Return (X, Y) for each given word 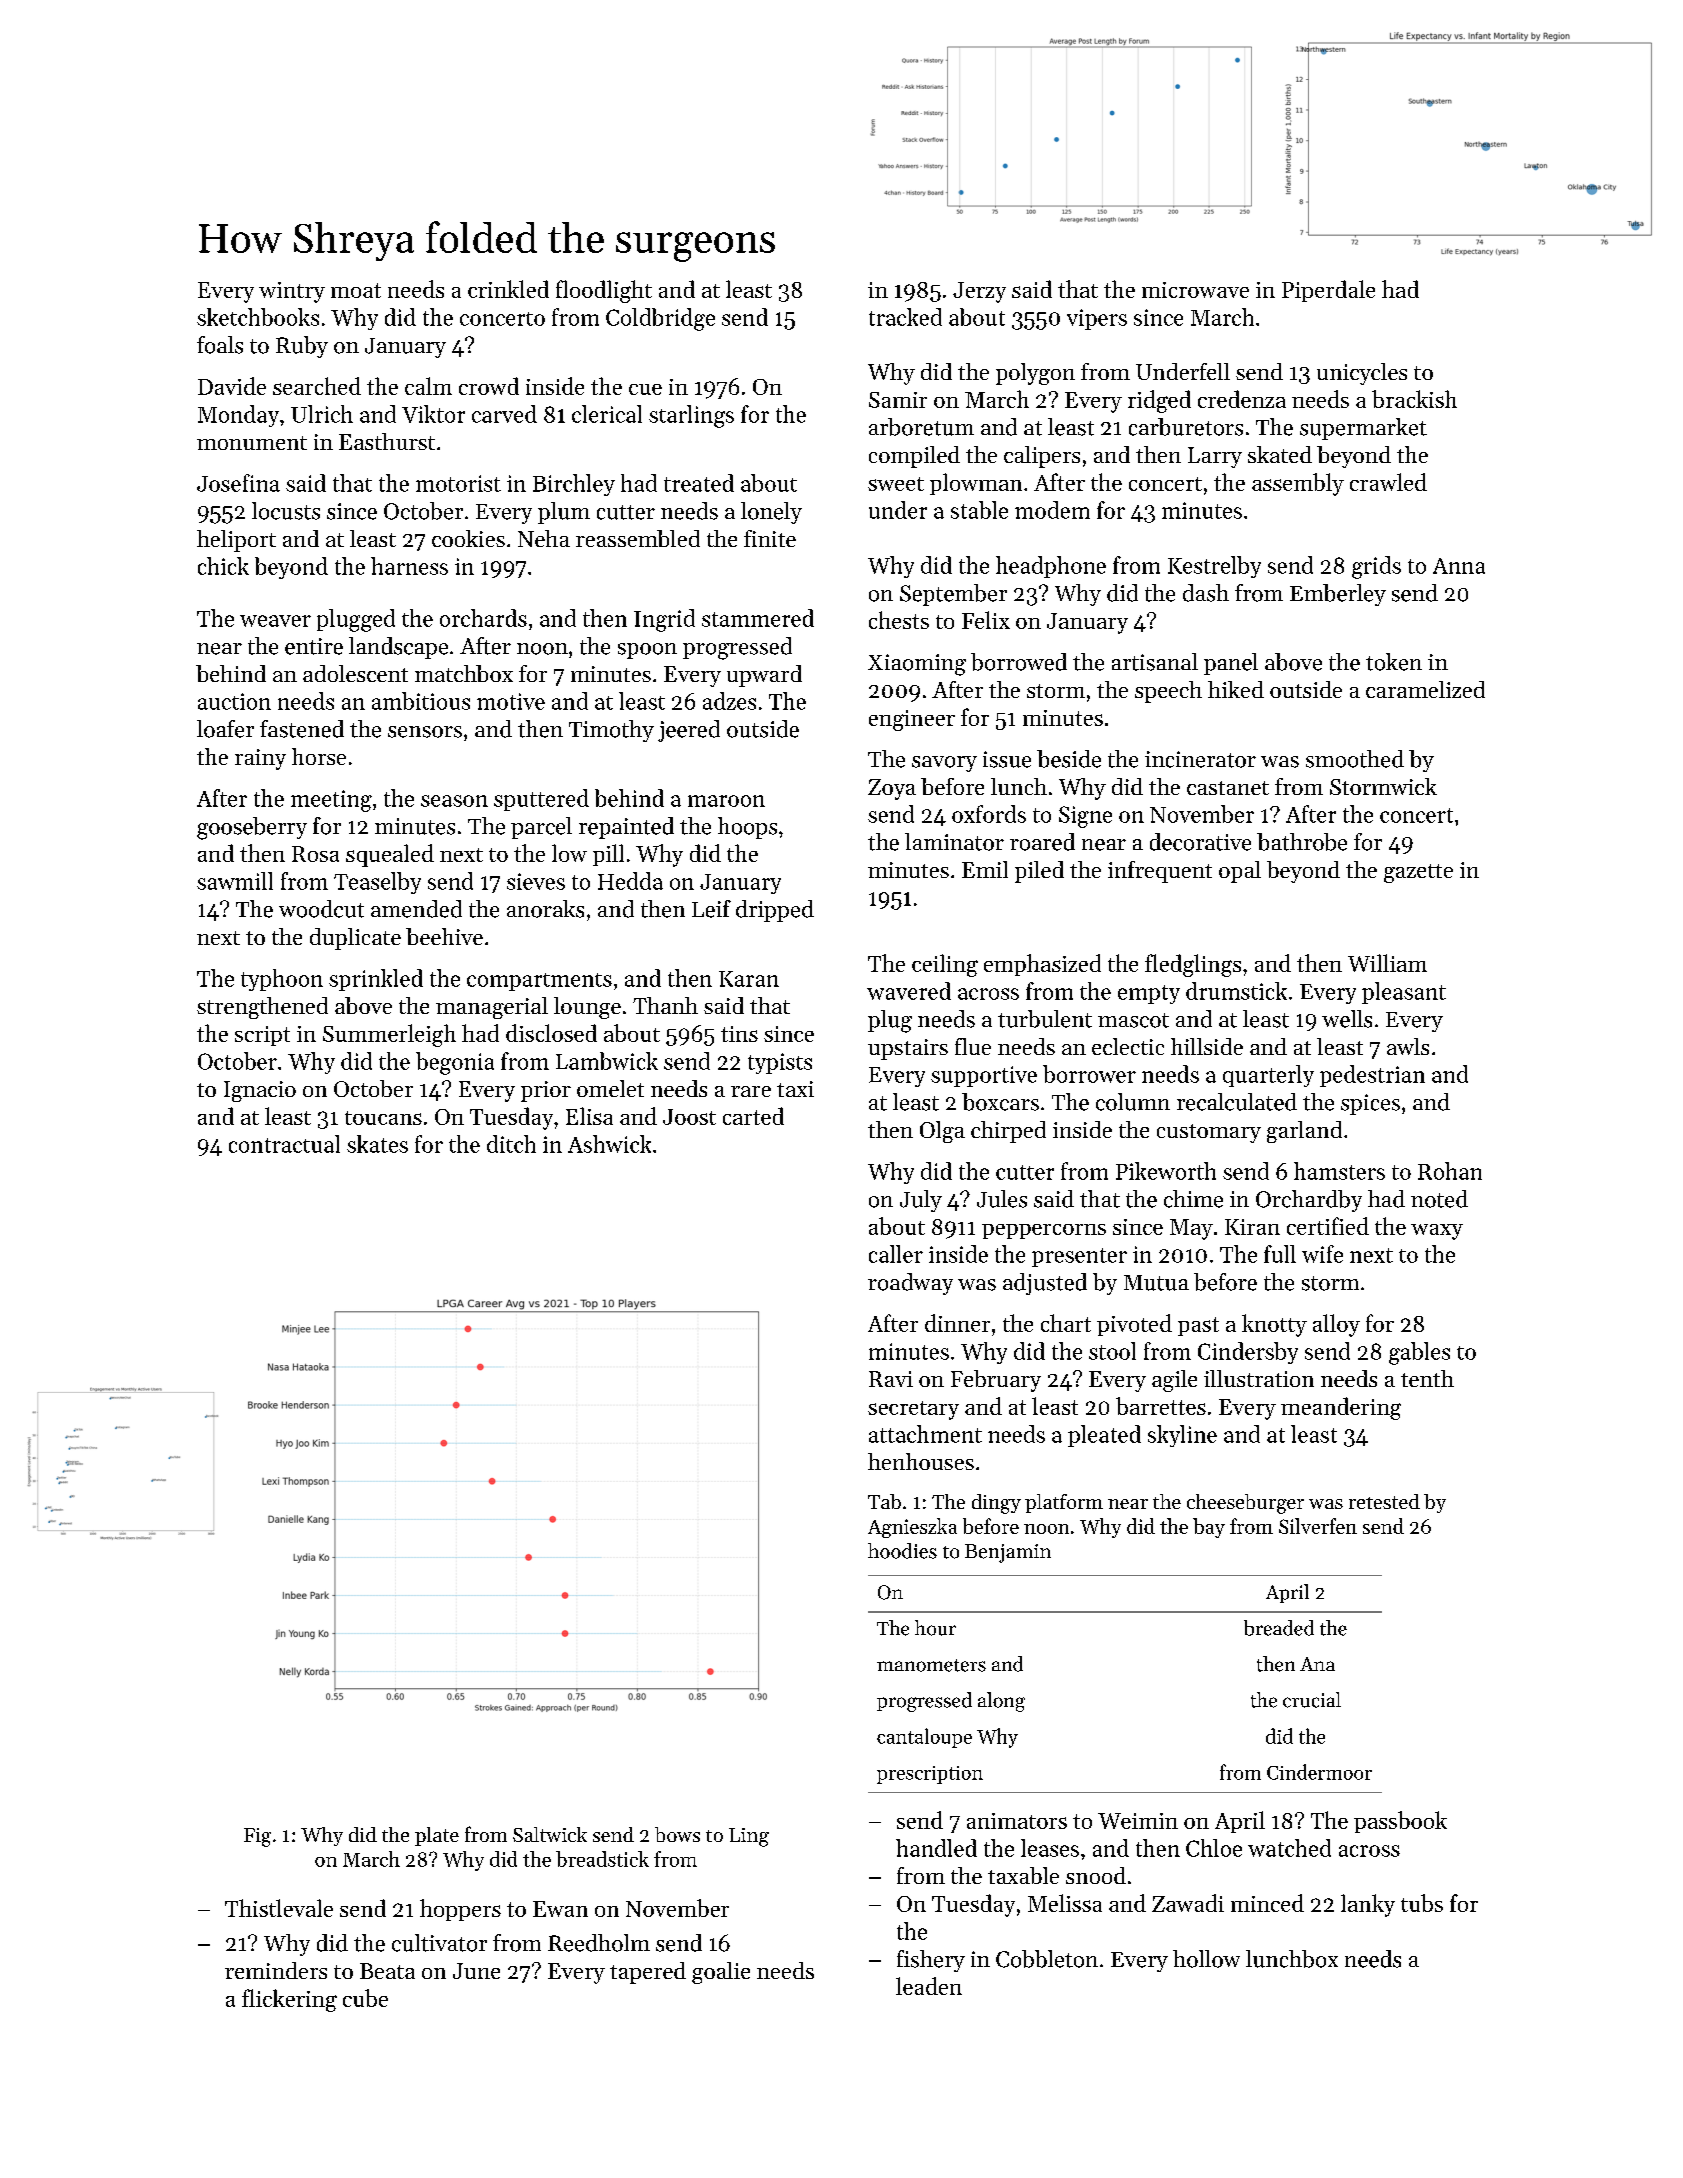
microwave (1195, 290)
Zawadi (1188, 1903)
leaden (929, 1986)
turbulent (1045, 1019)
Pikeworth (1166, 1171)
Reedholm (599, 1943)
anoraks (545, 909)
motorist (458, 483)
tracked (905, 317)
